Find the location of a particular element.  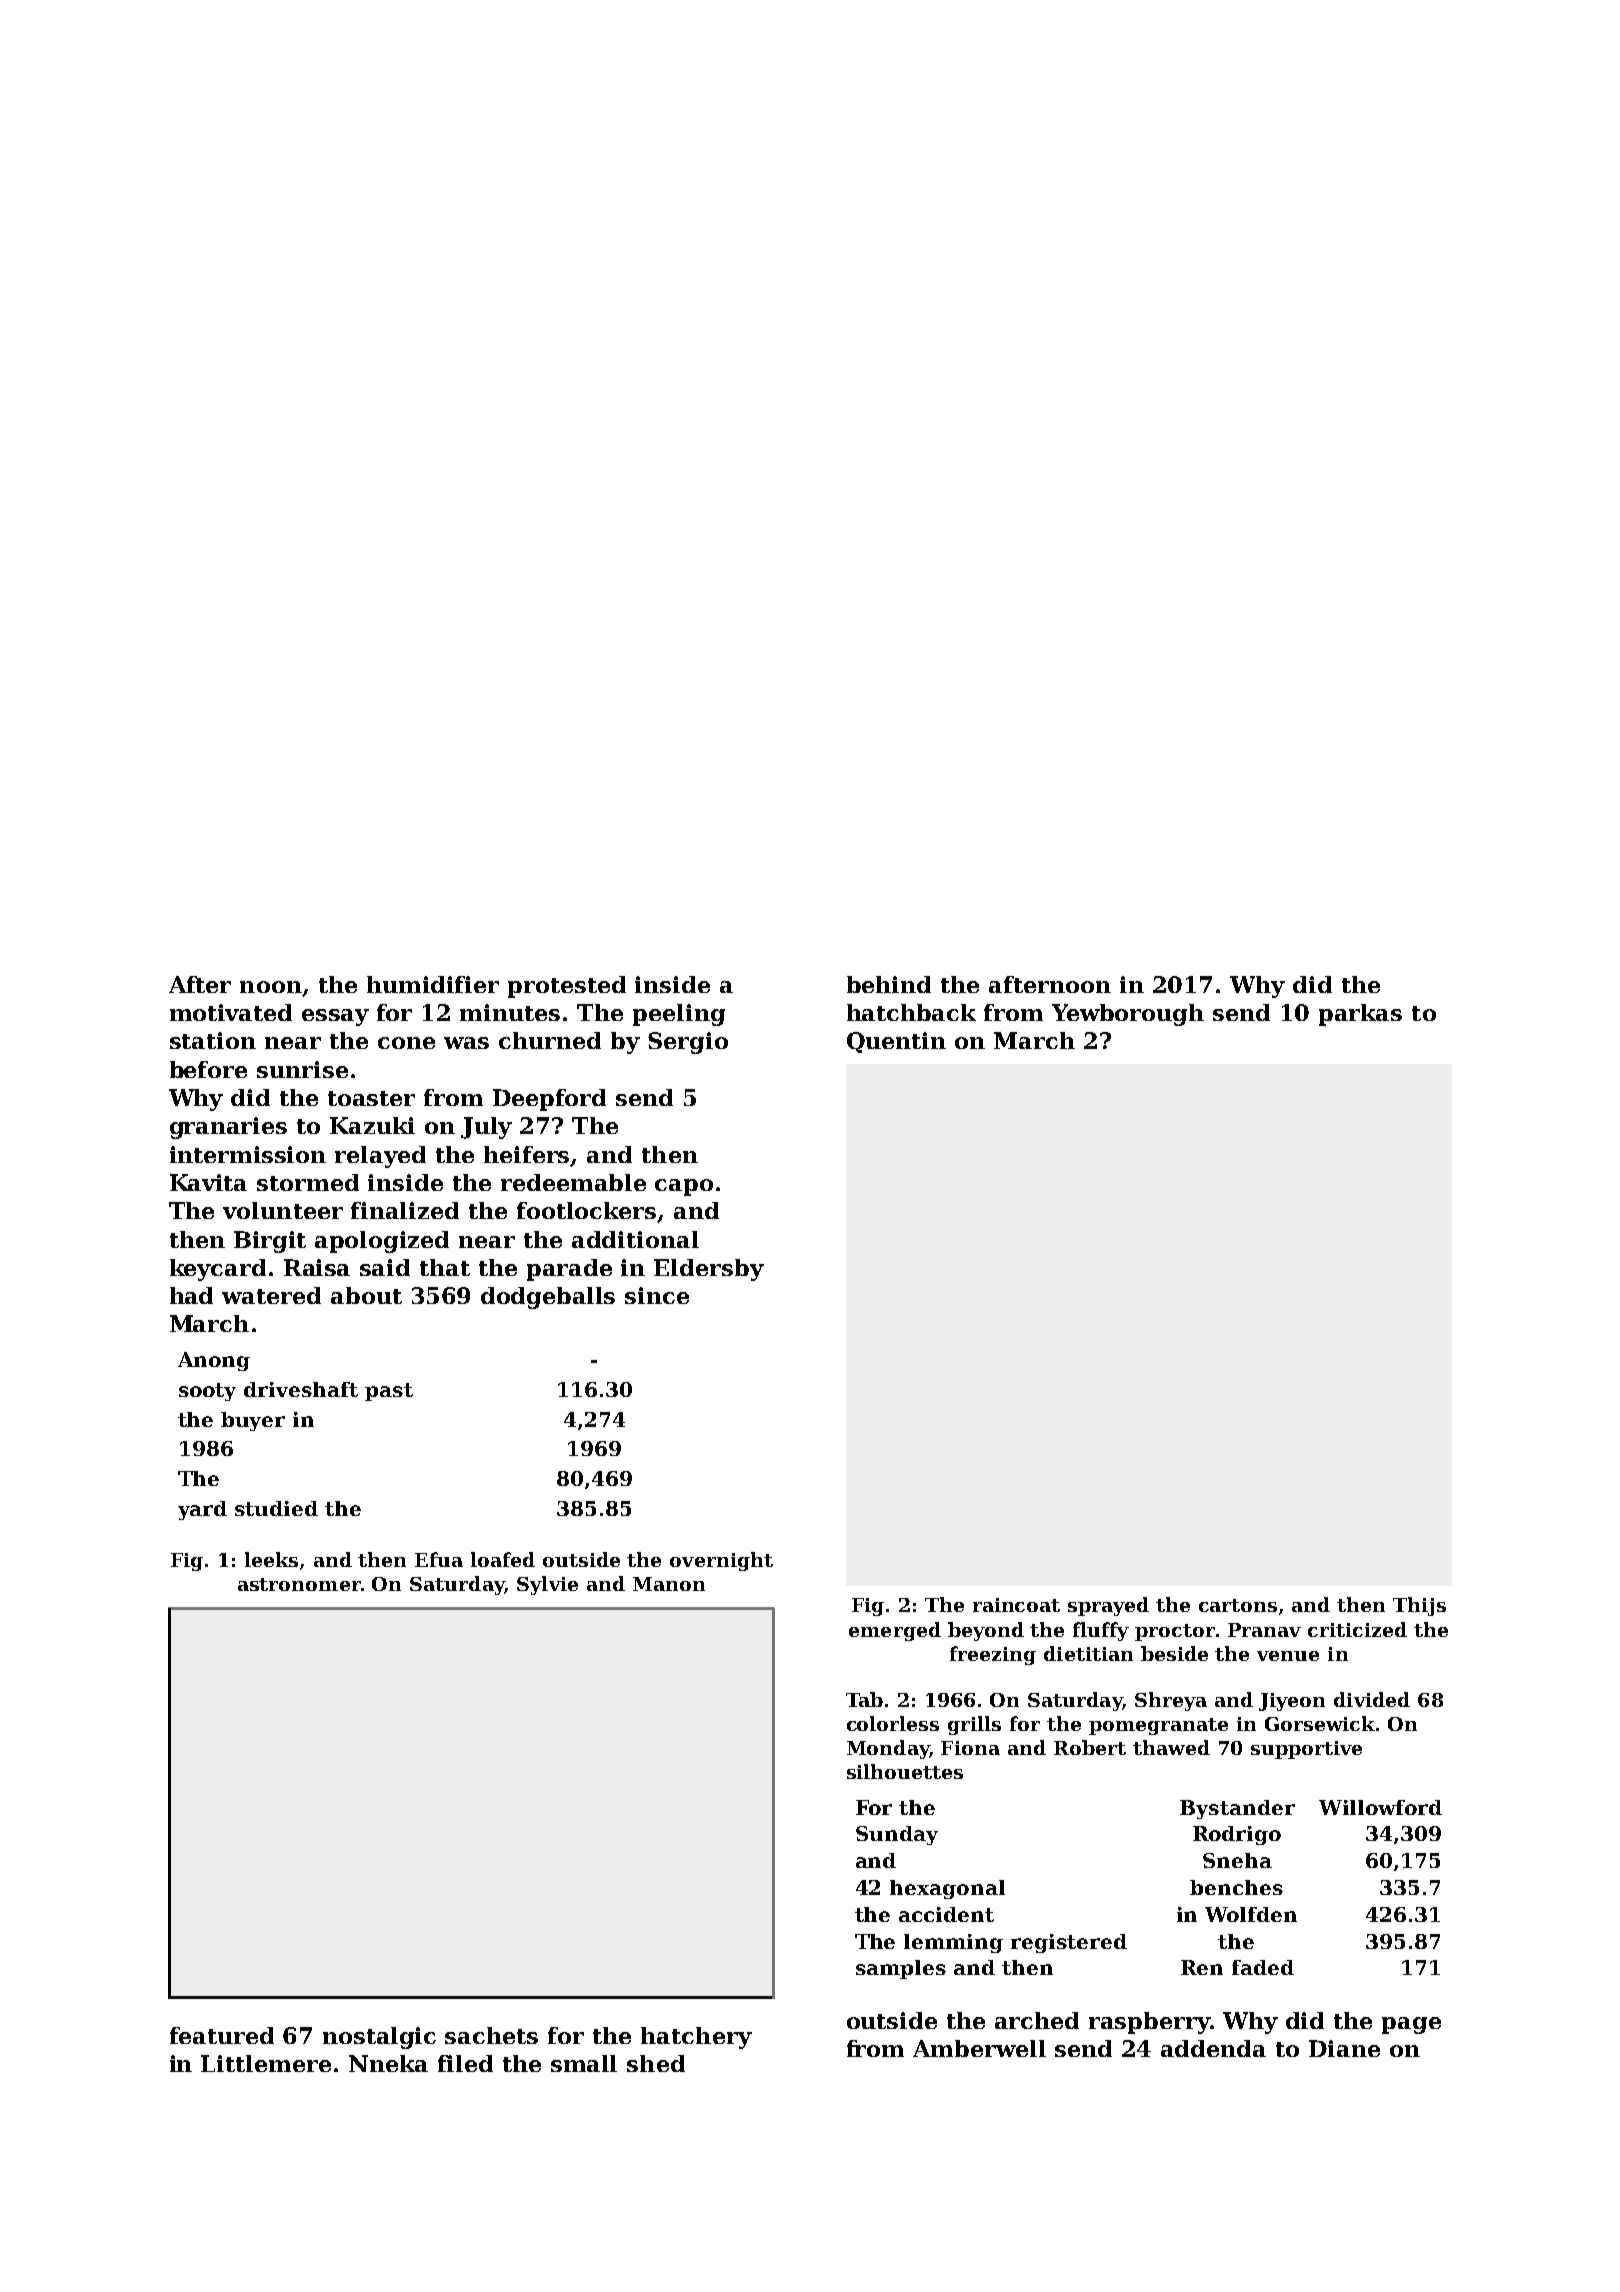

since is located at coordinates (657, 1295).
